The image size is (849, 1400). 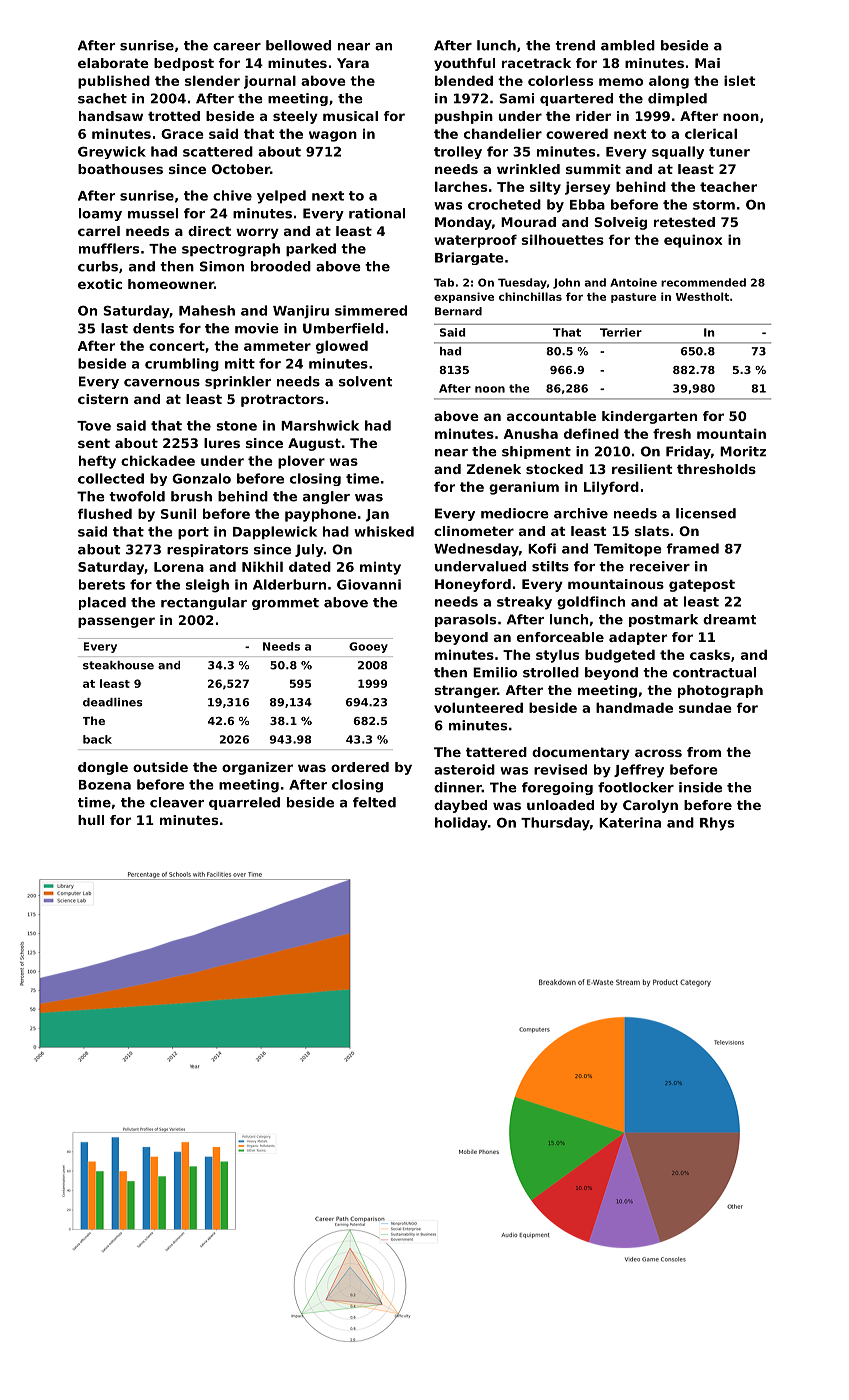 I want to click on worry, so click(x=257, y=233).
